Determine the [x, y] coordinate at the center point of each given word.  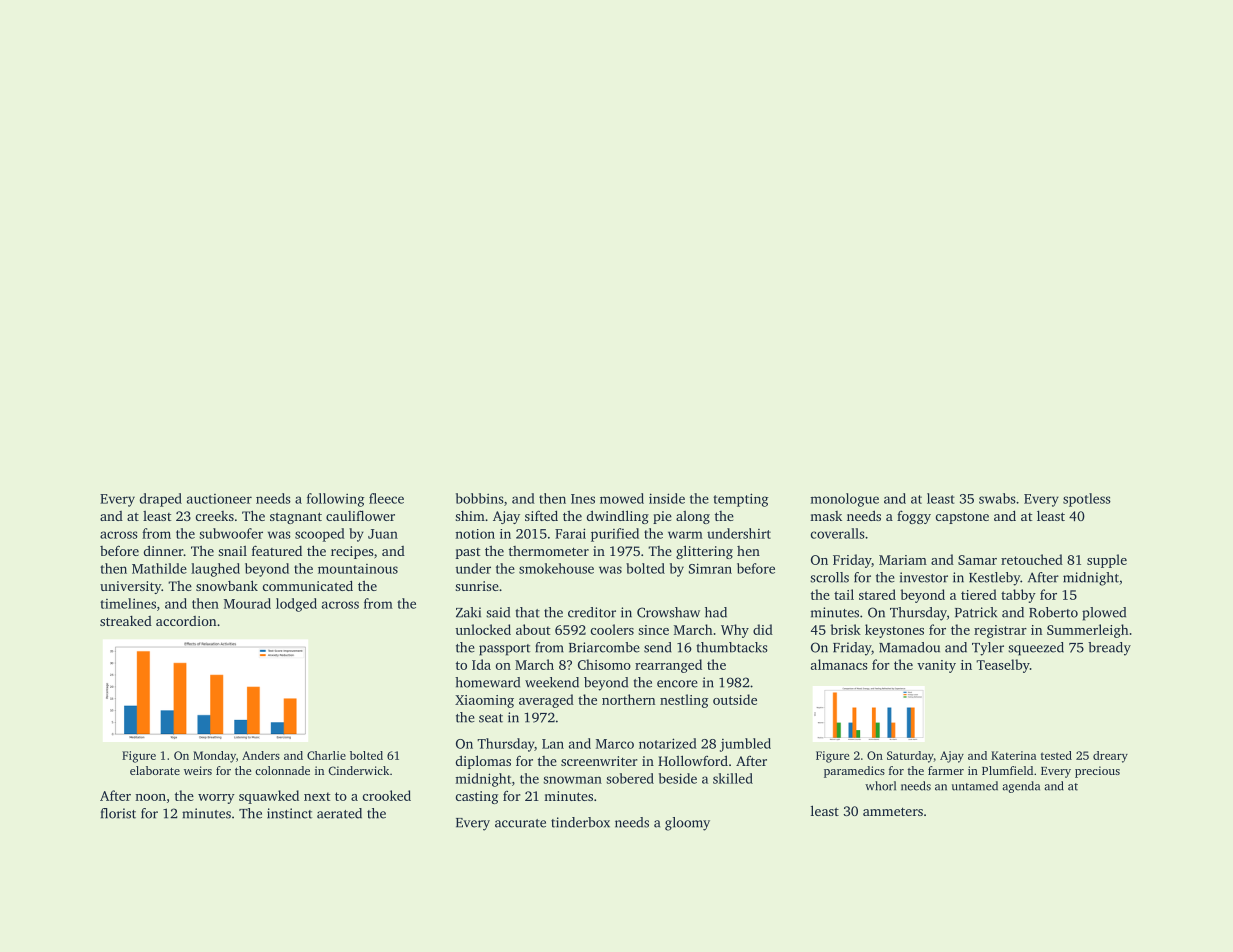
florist [118, 813]
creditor [592, 612]
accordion [186, 621]
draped [161, 500]
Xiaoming [484, 701]
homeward [487, 682]
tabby [1018, 596]
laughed [215, 570]
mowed [622, 498]
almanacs [839, 664]
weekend [552, 682]
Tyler [988, 649]
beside [678, 778]
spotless [1087, 500]
